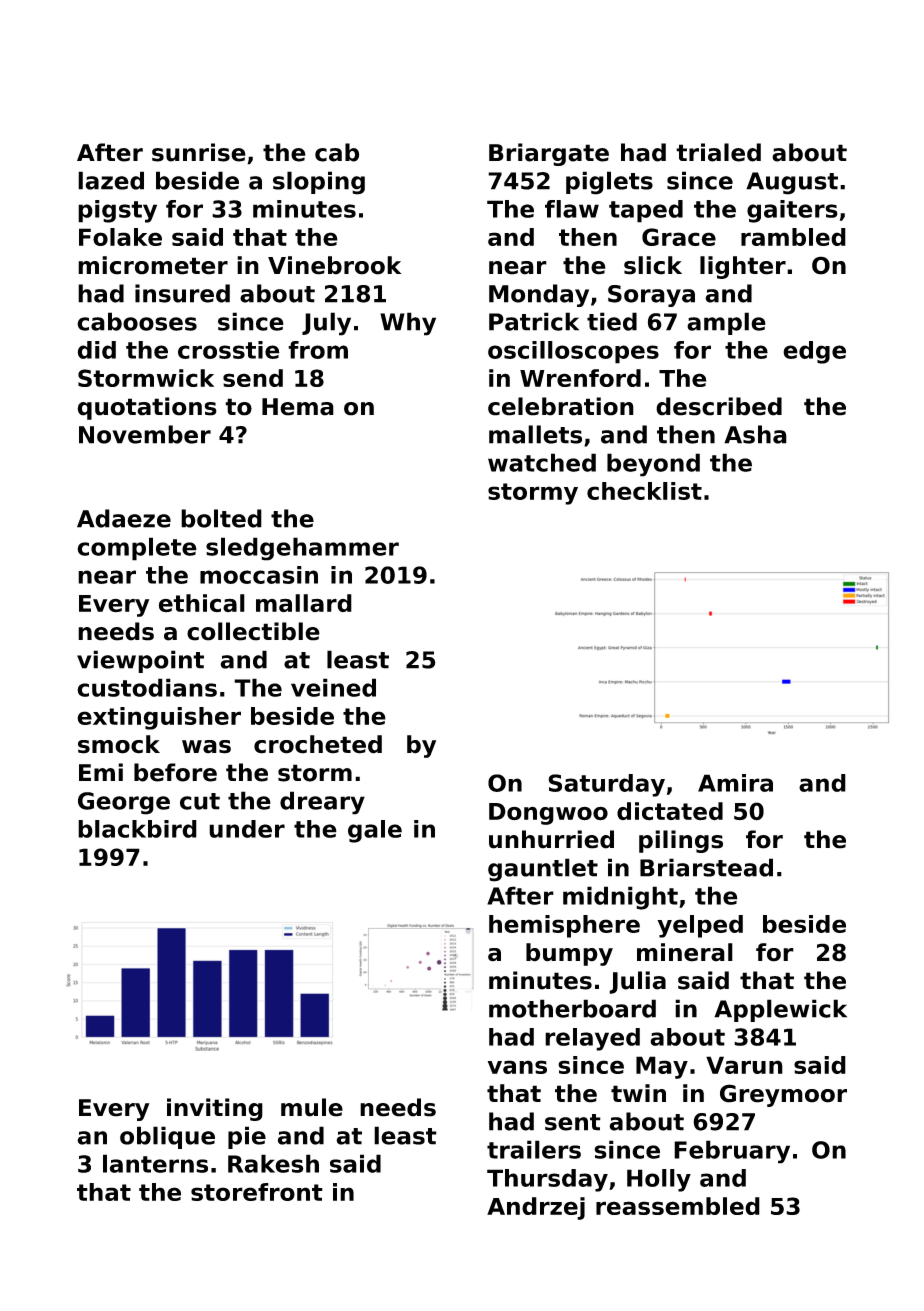 The height and width of the screenshot is (1311, 924). Describe the element at coordinates (312, 1107) in the screenshot. I see `mule` at that location.
